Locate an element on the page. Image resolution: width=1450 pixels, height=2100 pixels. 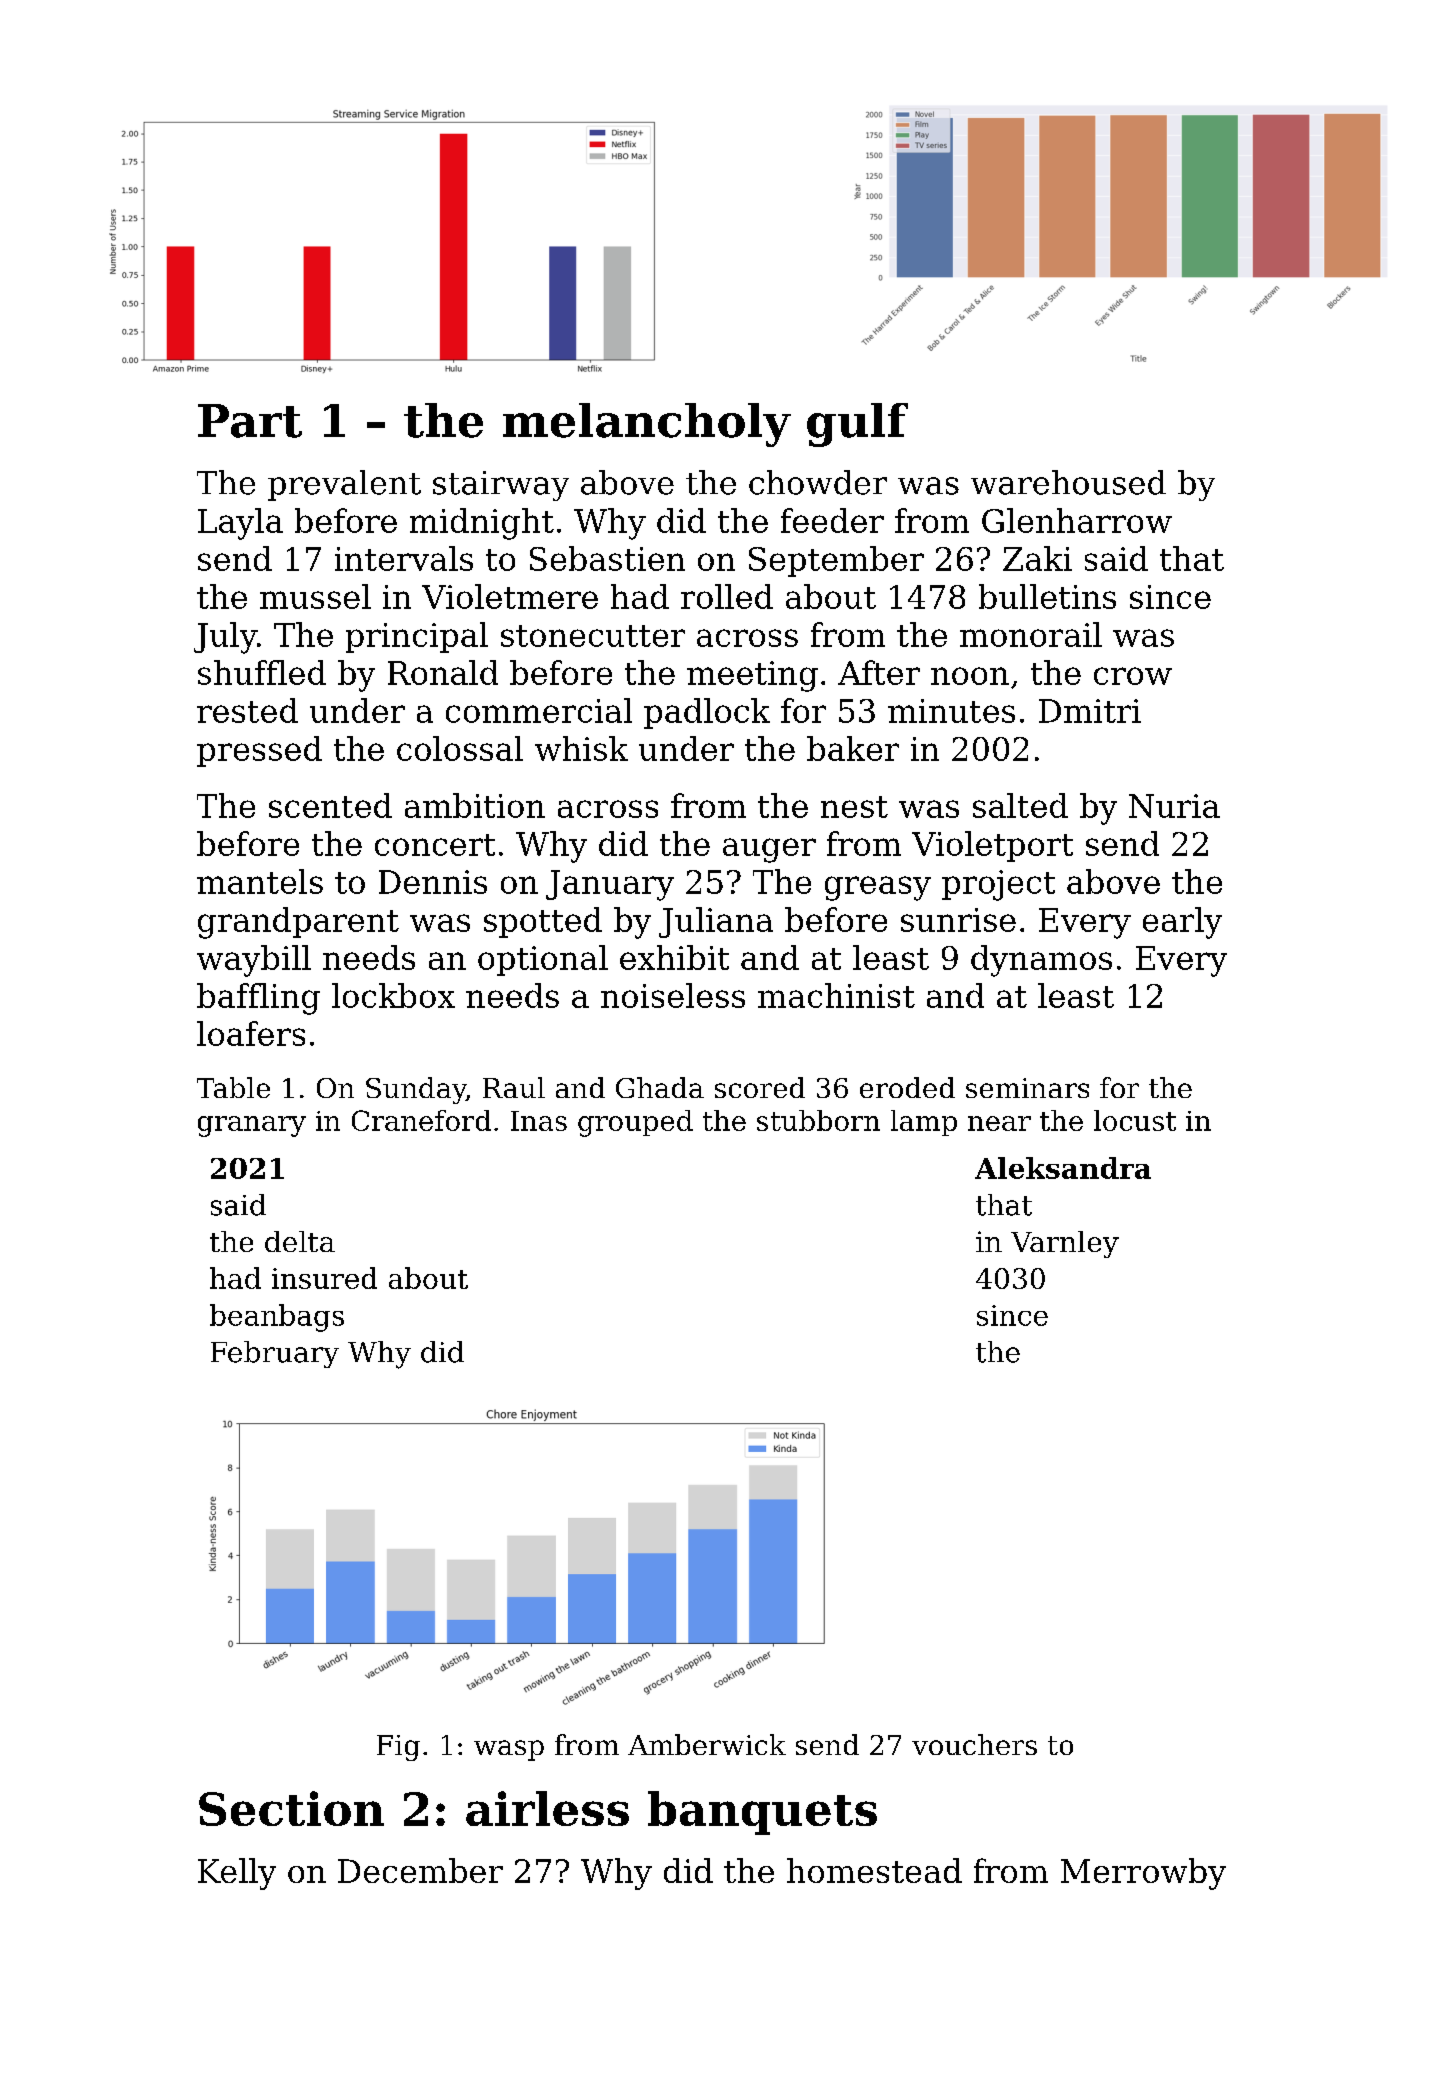
beanbags is located at coordinates (277, 1318).
